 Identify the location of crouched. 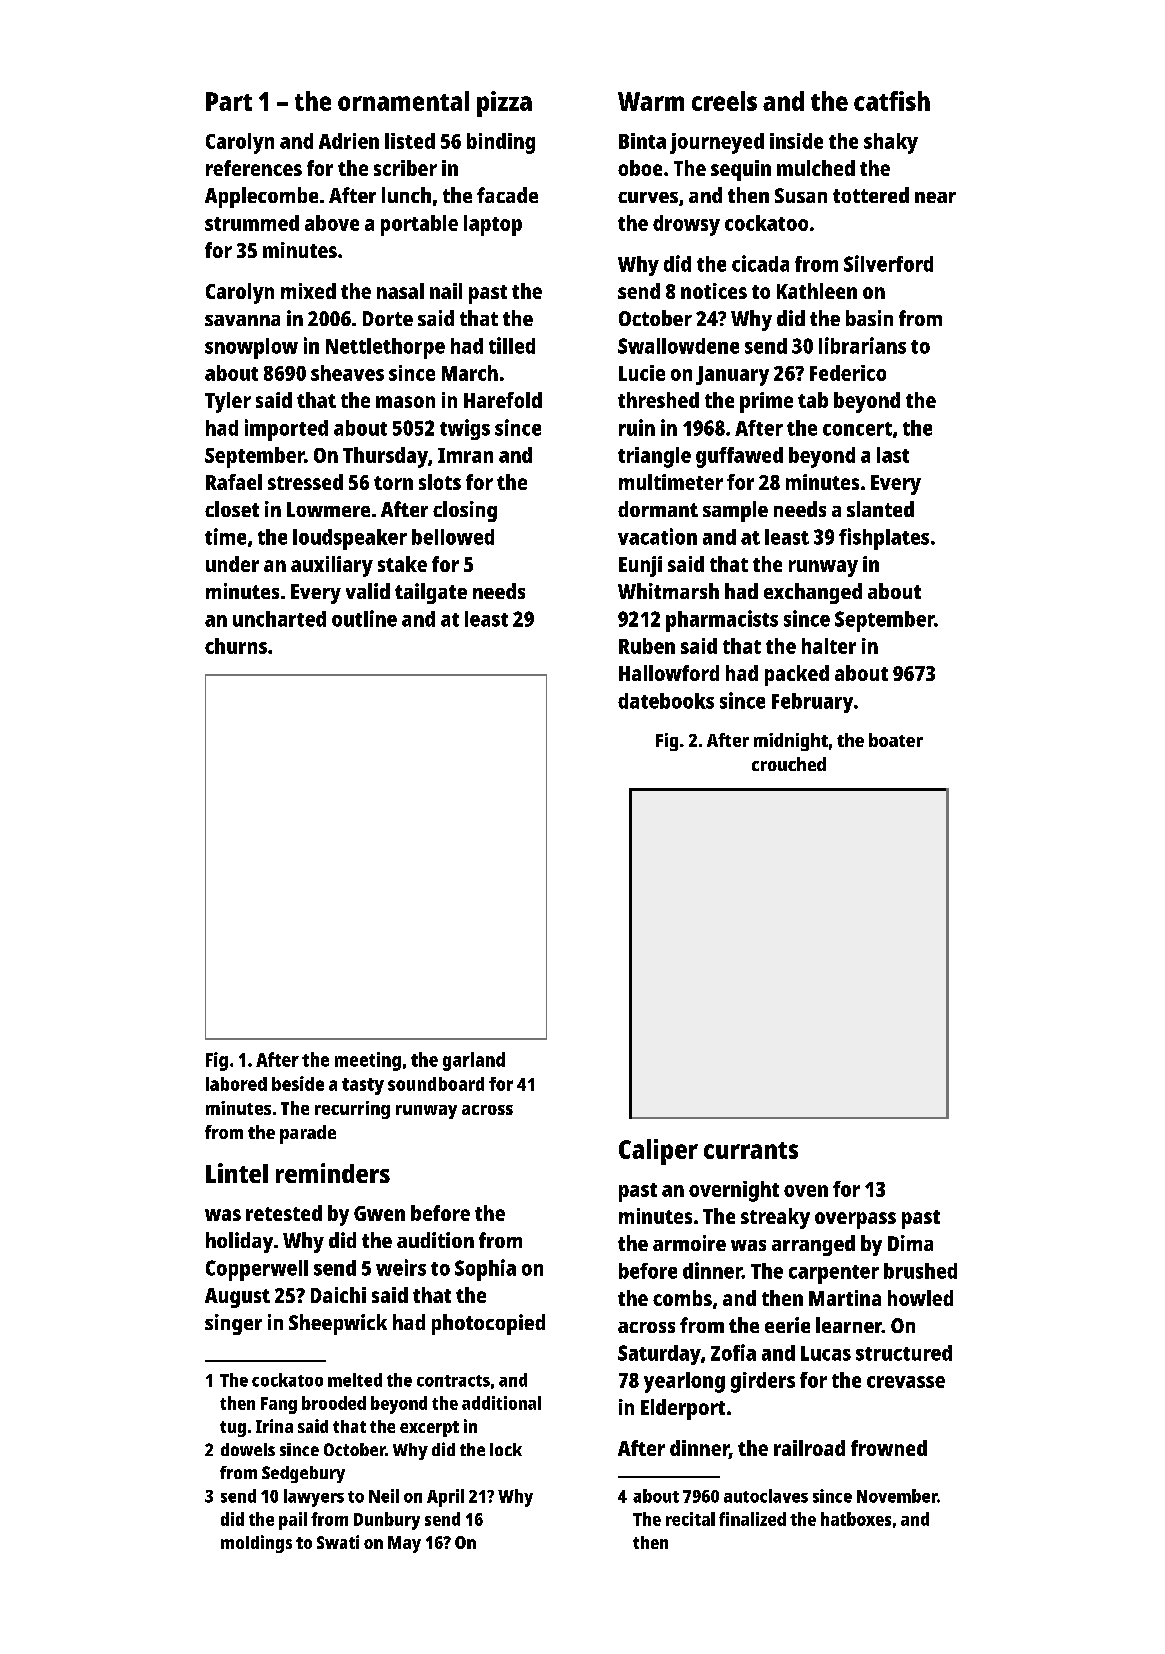
(789, 764).
